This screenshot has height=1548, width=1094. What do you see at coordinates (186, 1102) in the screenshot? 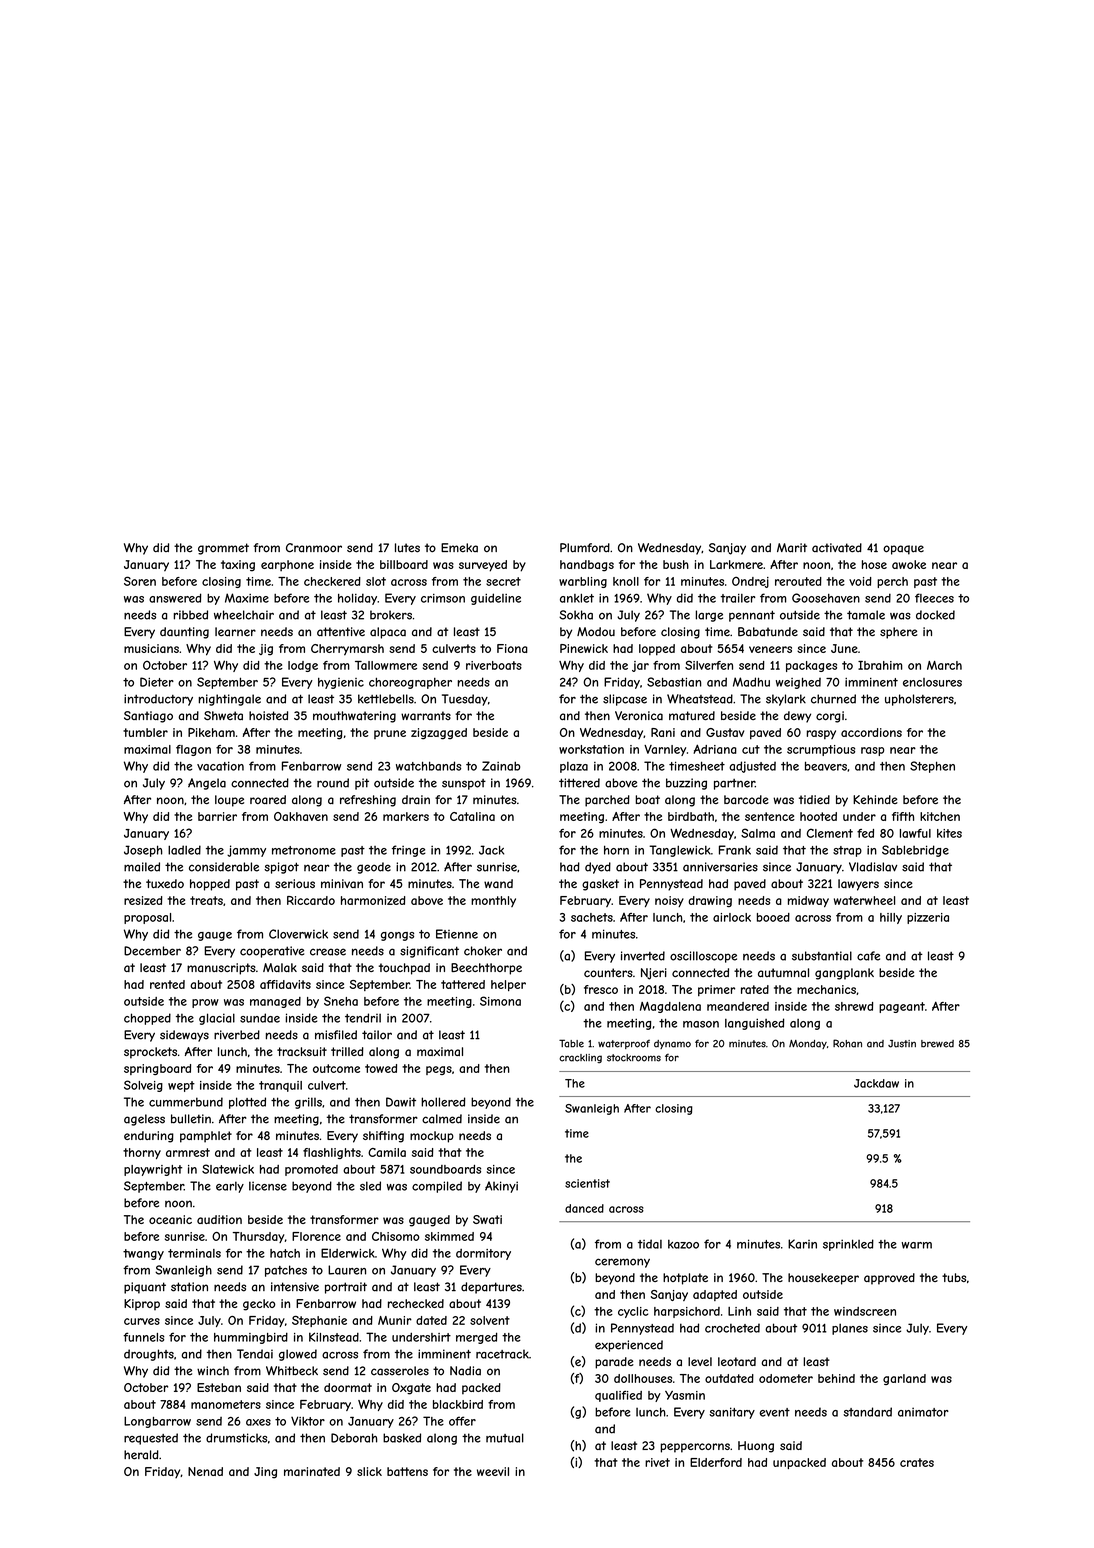
I see `cummerbund` at bounding box center [186, 1102].
